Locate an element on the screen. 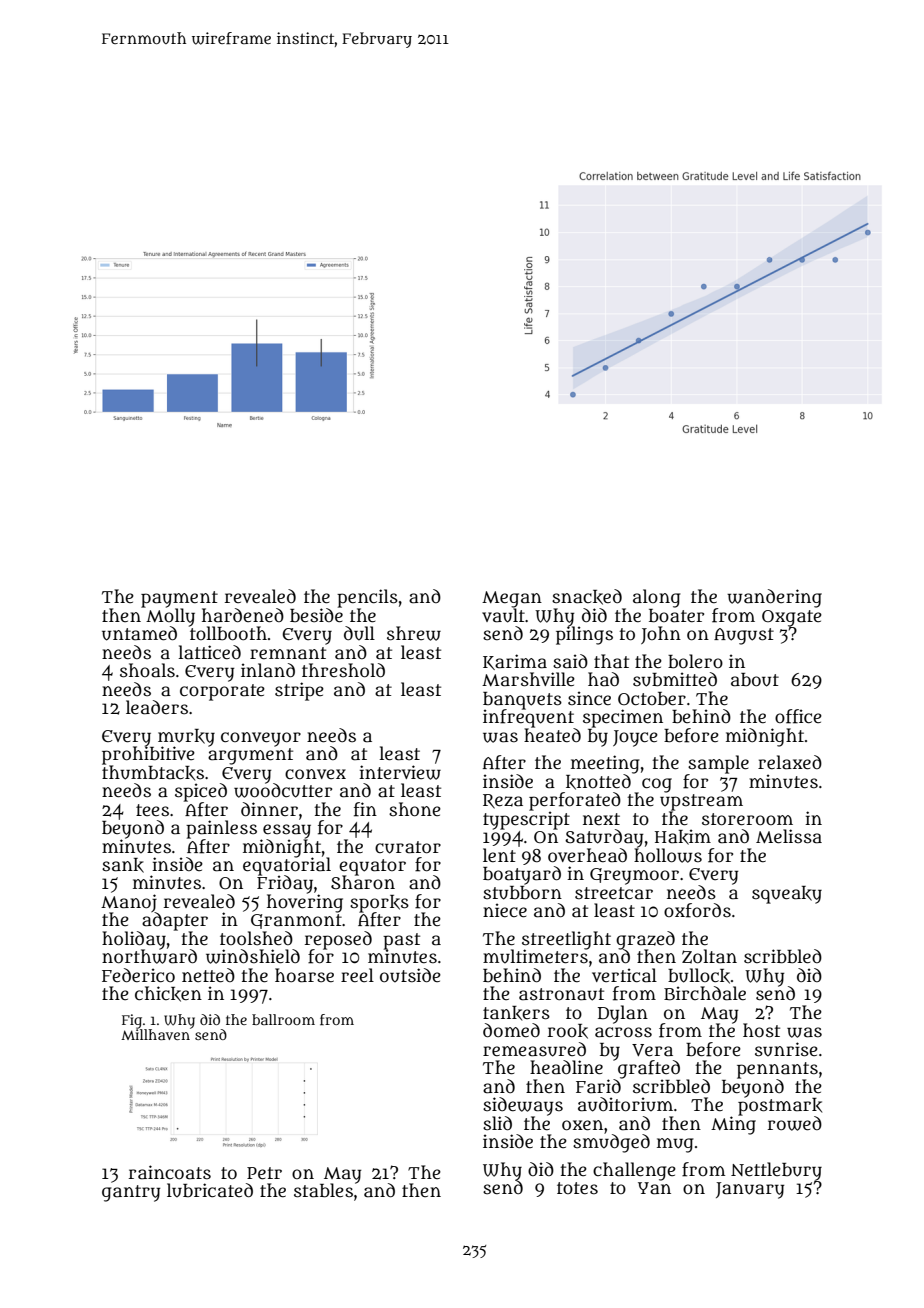  gantry is located at coordinates (131, 1193).
